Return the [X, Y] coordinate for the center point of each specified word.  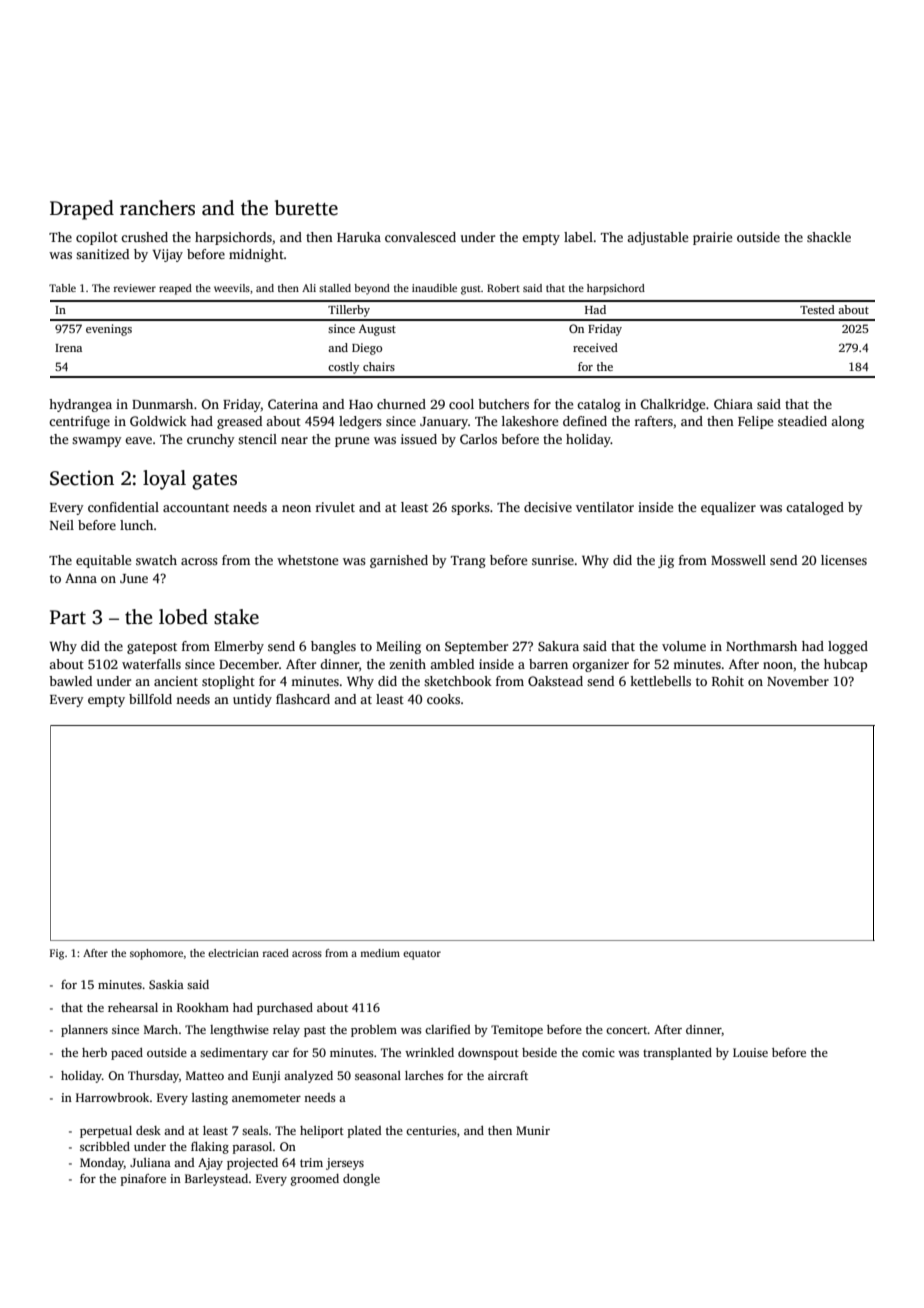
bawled [70, 681]
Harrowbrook [112, 1097]
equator [422, 955]
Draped [82, 210]
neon [296, 508]
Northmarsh [761, 646]
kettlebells [660, 681]
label [578, 237]
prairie [712, 238]
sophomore [156, 954]
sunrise [553, 560]
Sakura [558, 646]
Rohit [728, 681]
